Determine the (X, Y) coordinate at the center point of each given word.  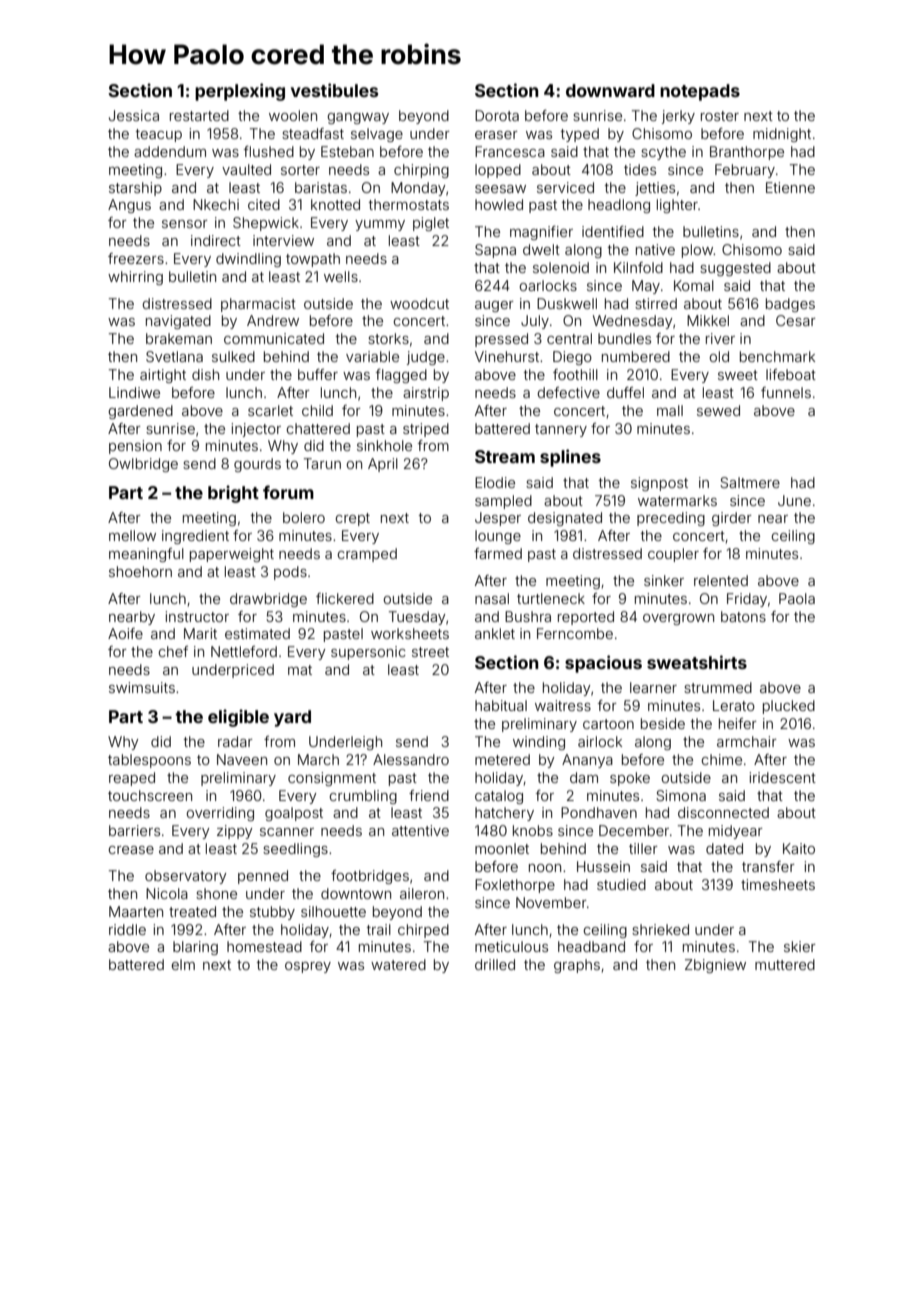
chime (721, 759)
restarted (199, 115)
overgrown (678, 619)
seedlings (295, 850)
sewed (718, 410)
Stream (505, 456)
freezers (136, 258)
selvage (377, 135)
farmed (498, 553)
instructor (197, 616)
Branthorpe (747, 153)
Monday (418, 189)
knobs (533, 830)
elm (183, 964)
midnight (782, 135)
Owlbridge (143, 465)
